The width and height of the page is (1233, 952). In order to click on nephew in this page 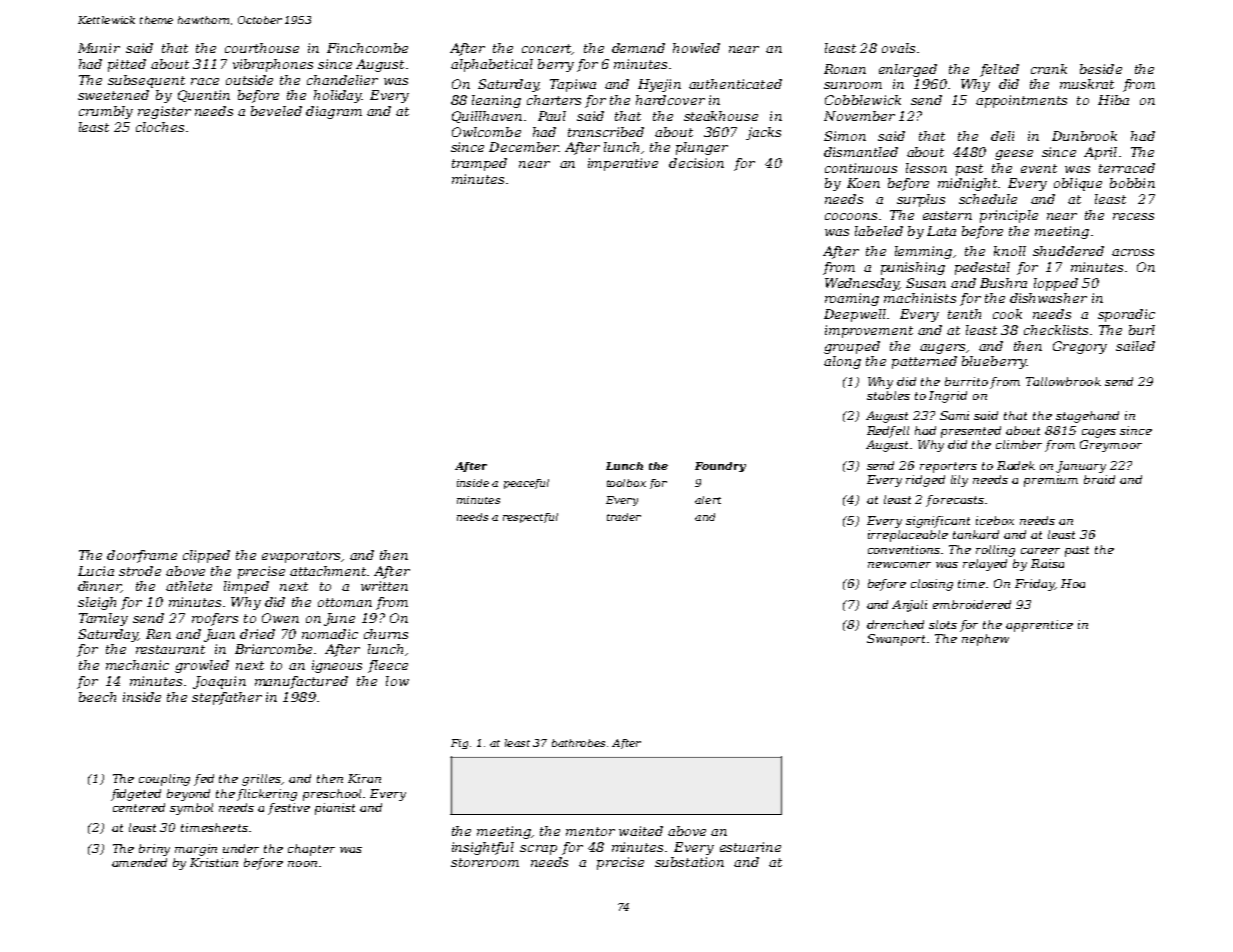, I will do `click(985, 640)`.
